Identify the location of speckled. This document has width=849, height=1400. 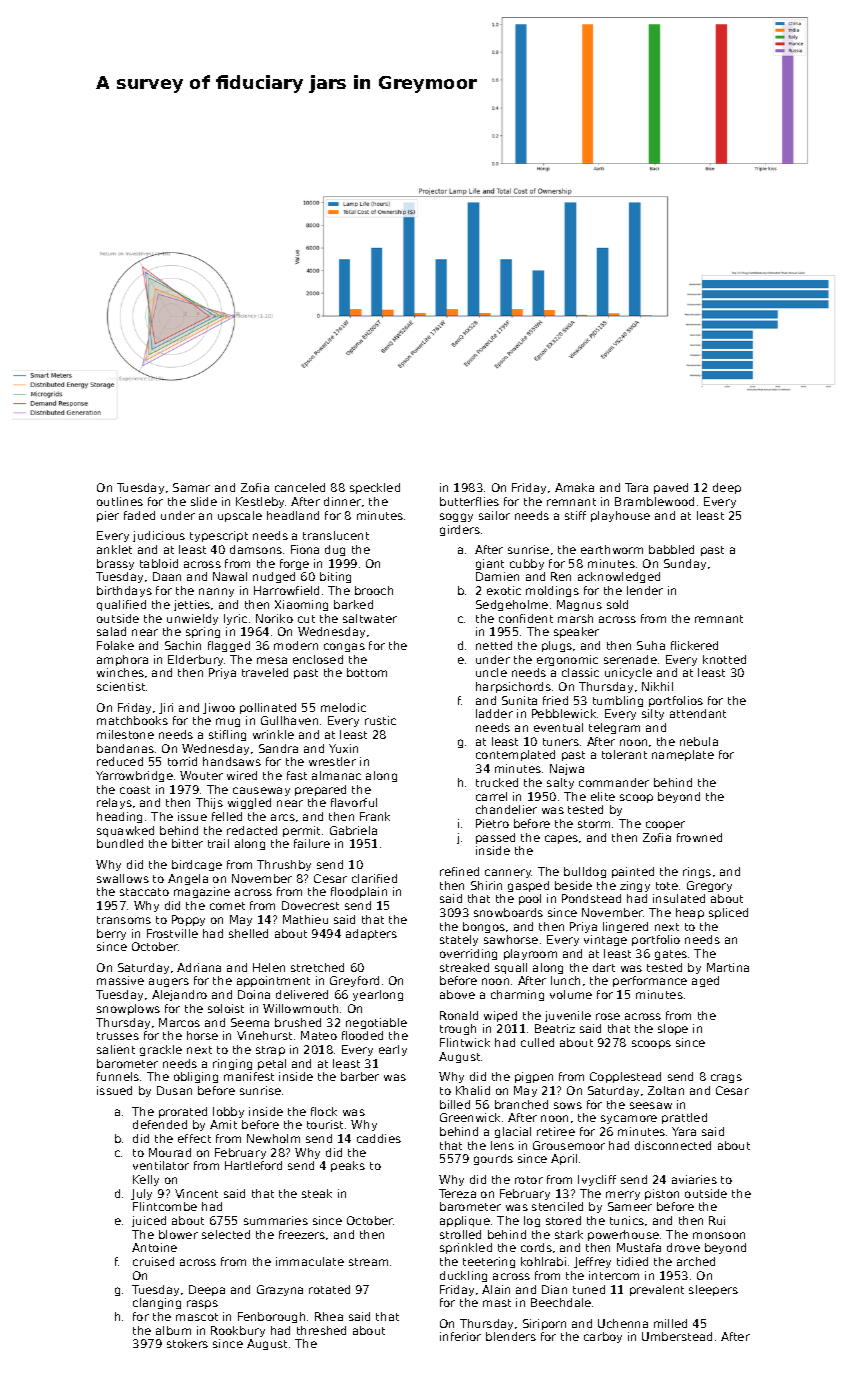
(375, 488).
